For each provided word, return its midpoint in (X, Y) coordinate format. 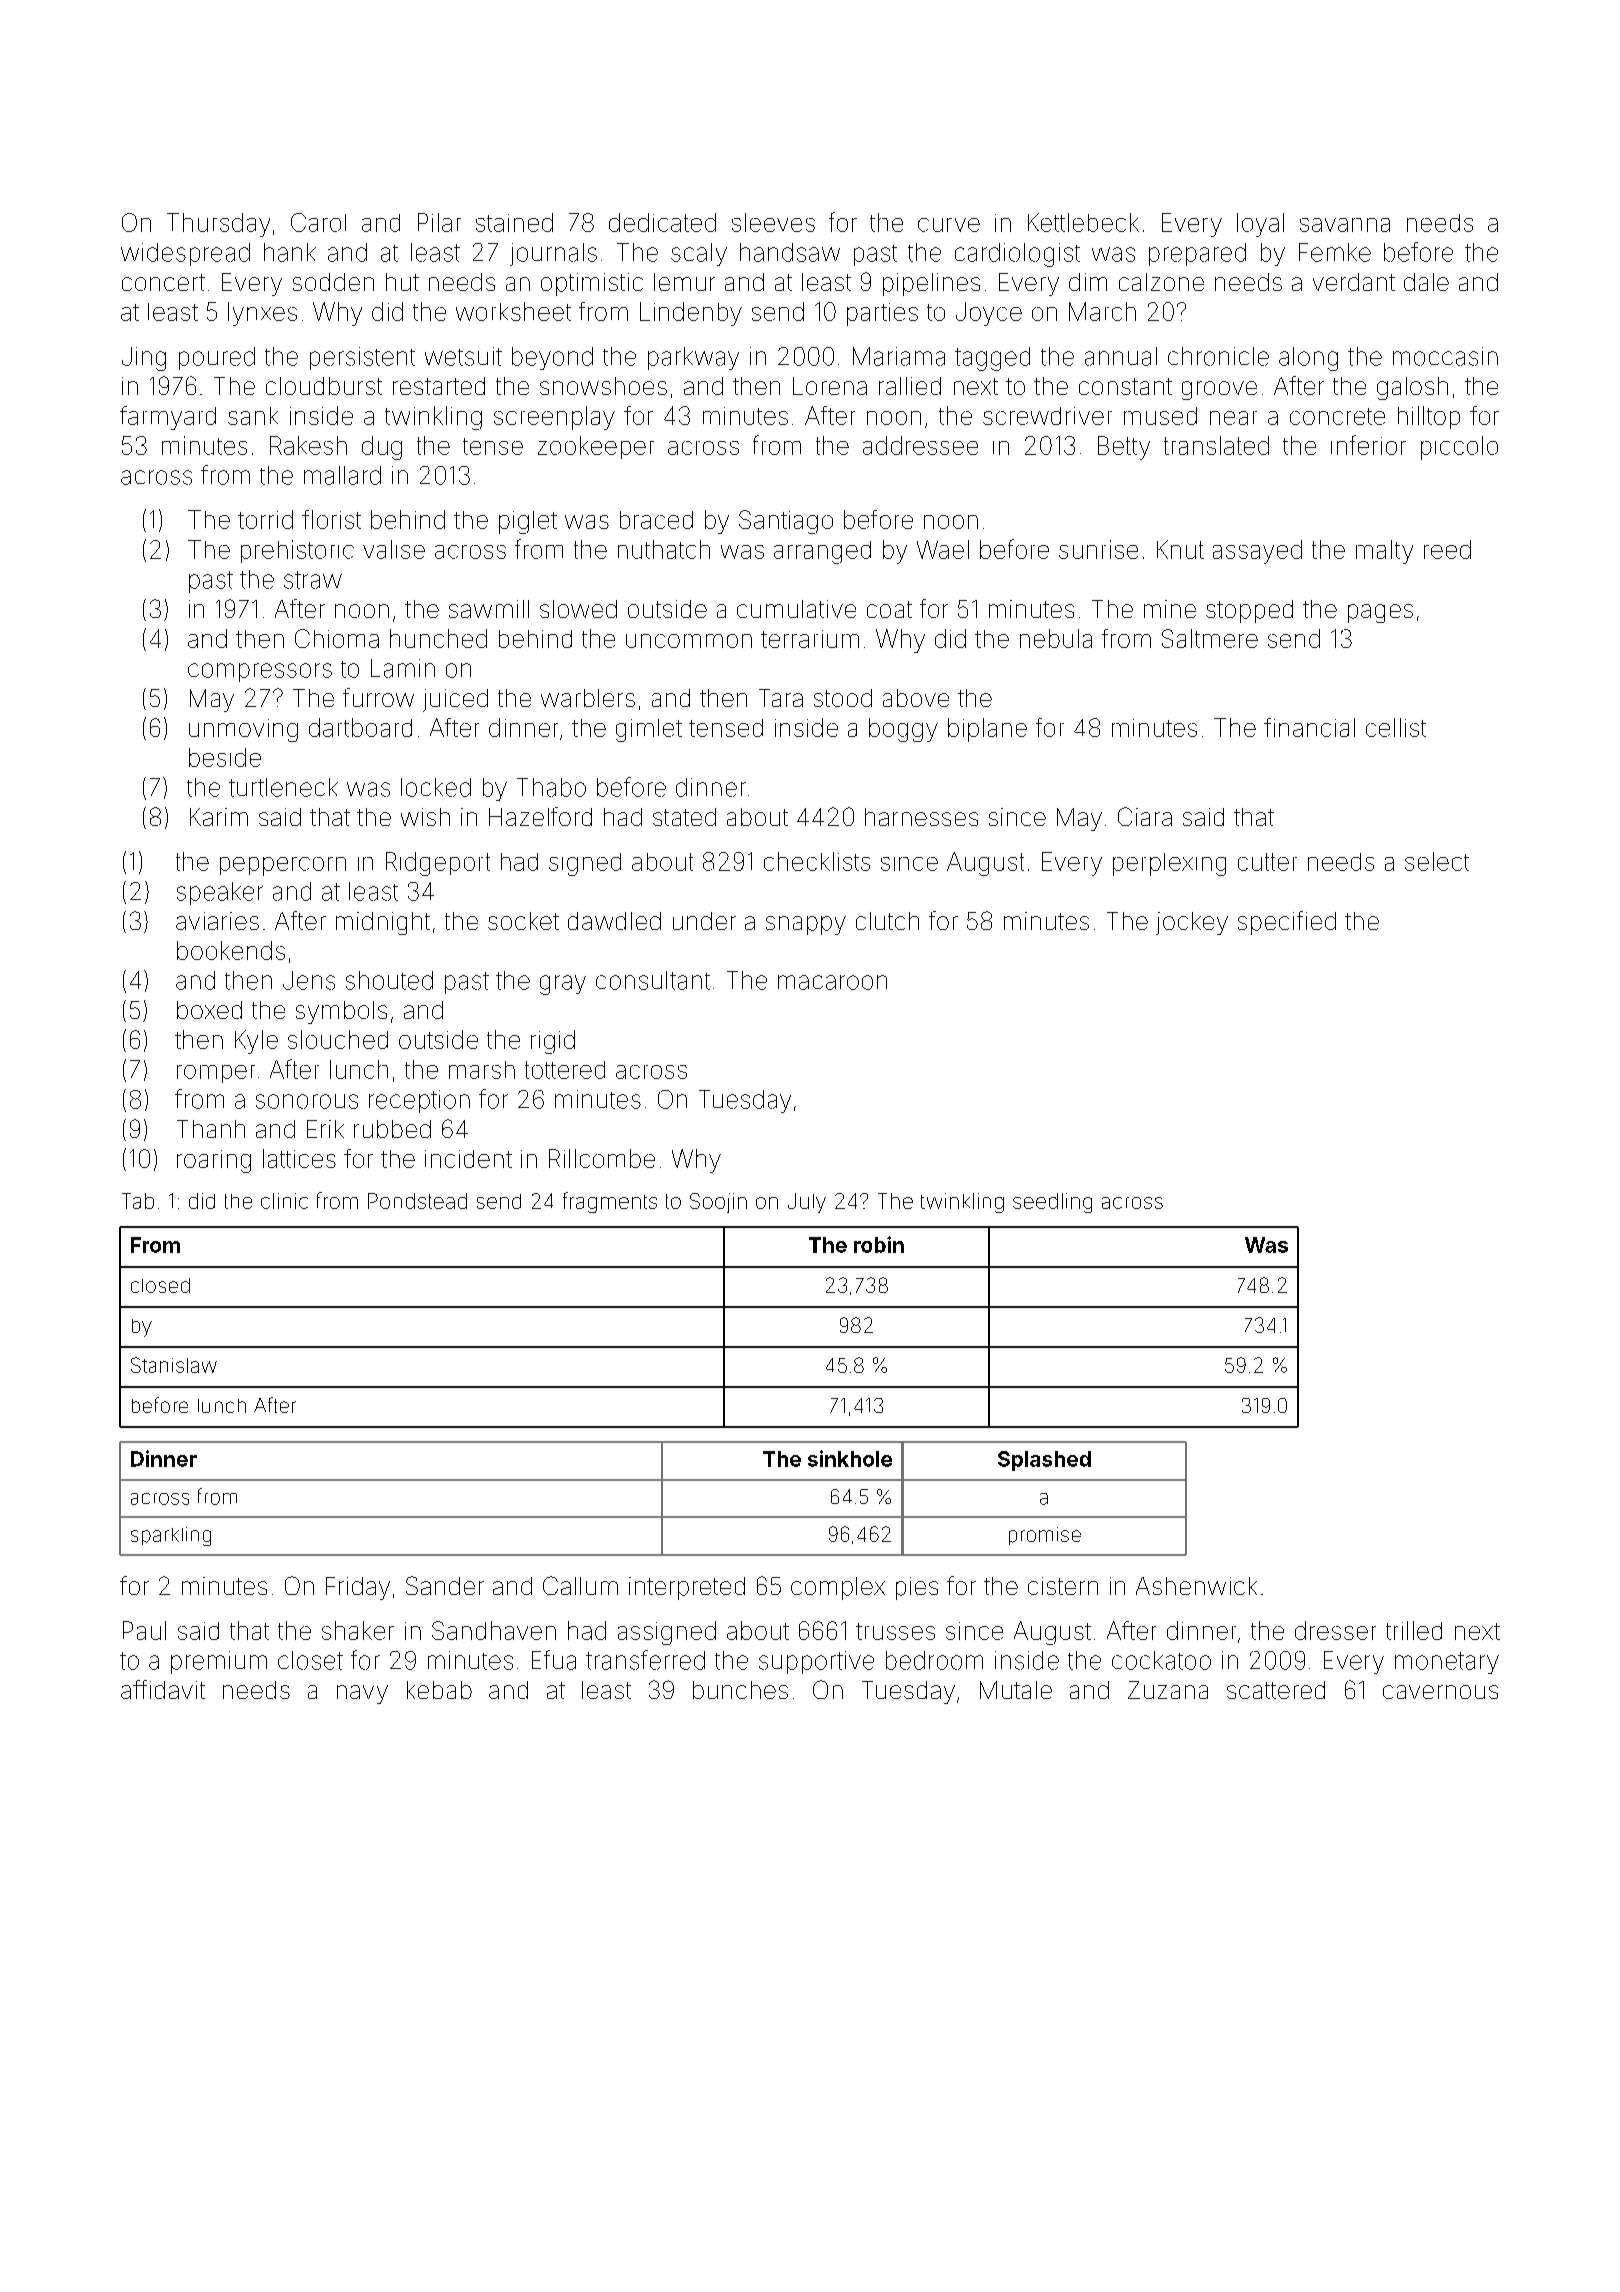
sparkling (171, 1536)
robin (879, 1244)
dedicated (662, 222)
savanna (1345, 225)
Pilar (439, 222)
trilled (1414, 1630)
